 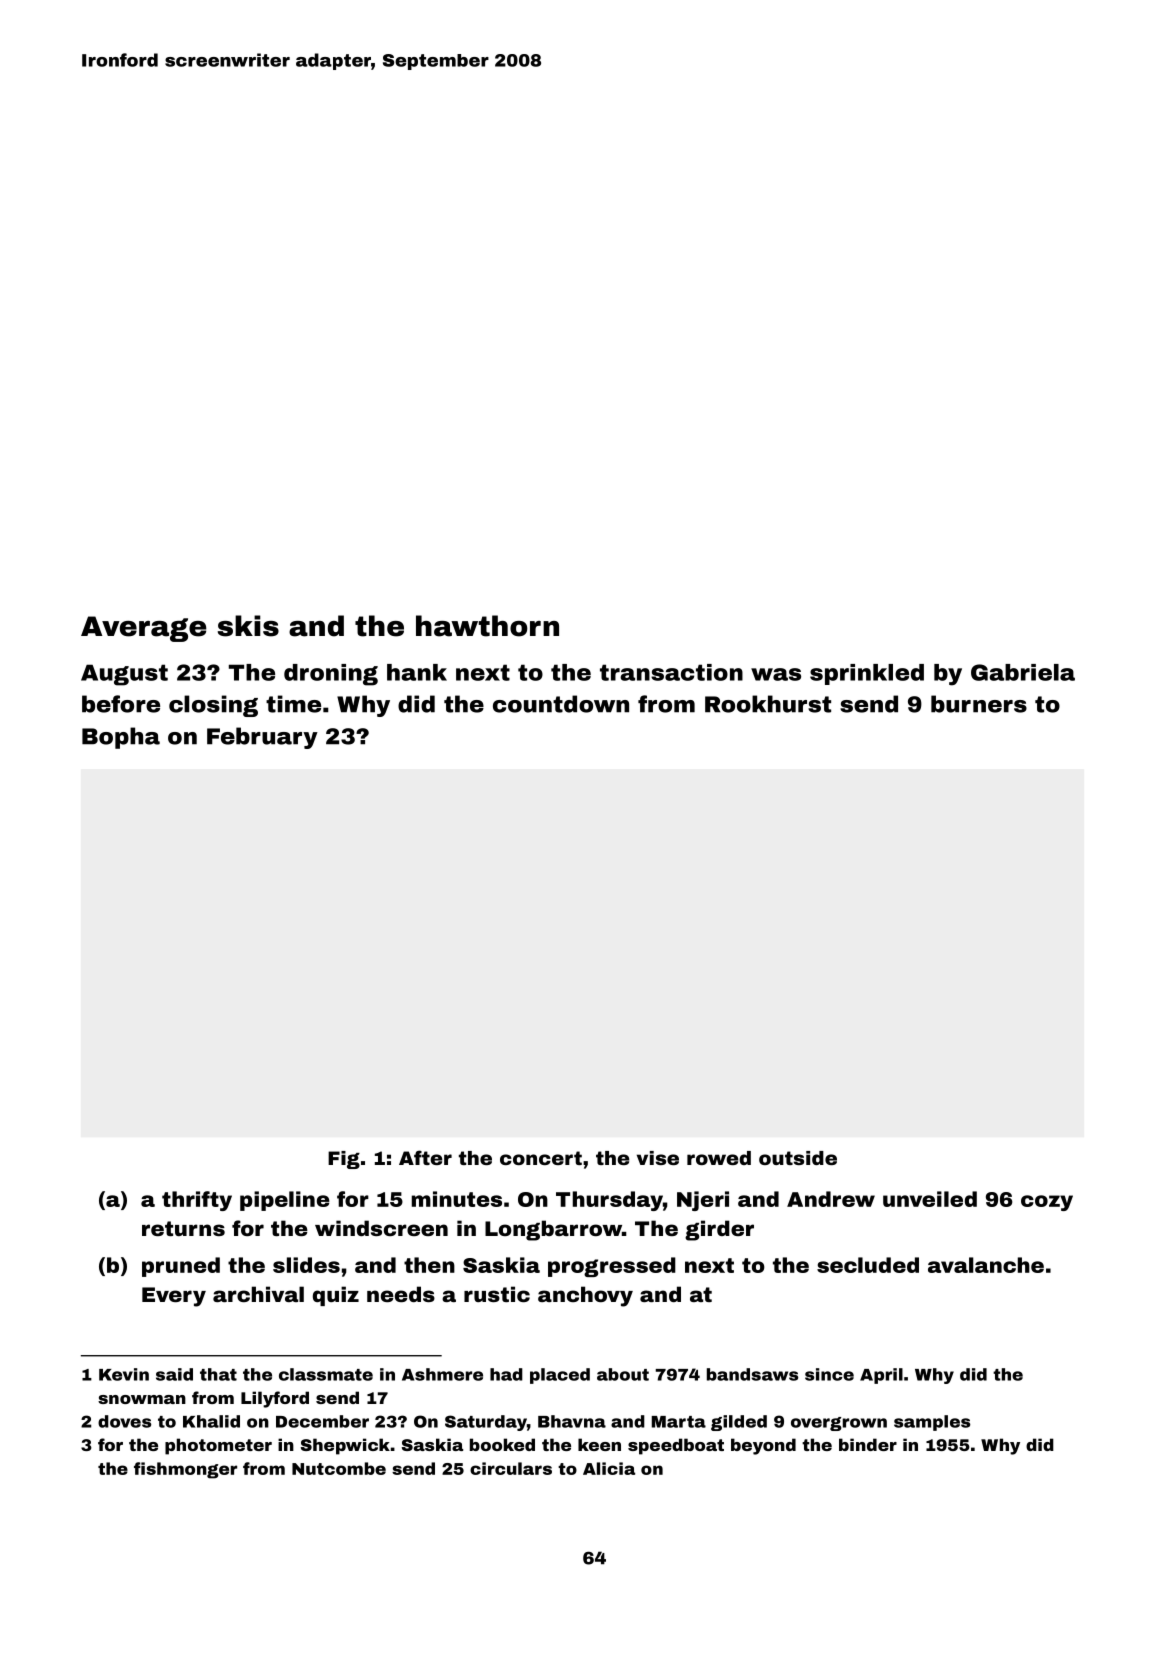 What do you see at coordinates (487, 626) in the document?
I see `hawthorn` at bounding box center [487, 626].
